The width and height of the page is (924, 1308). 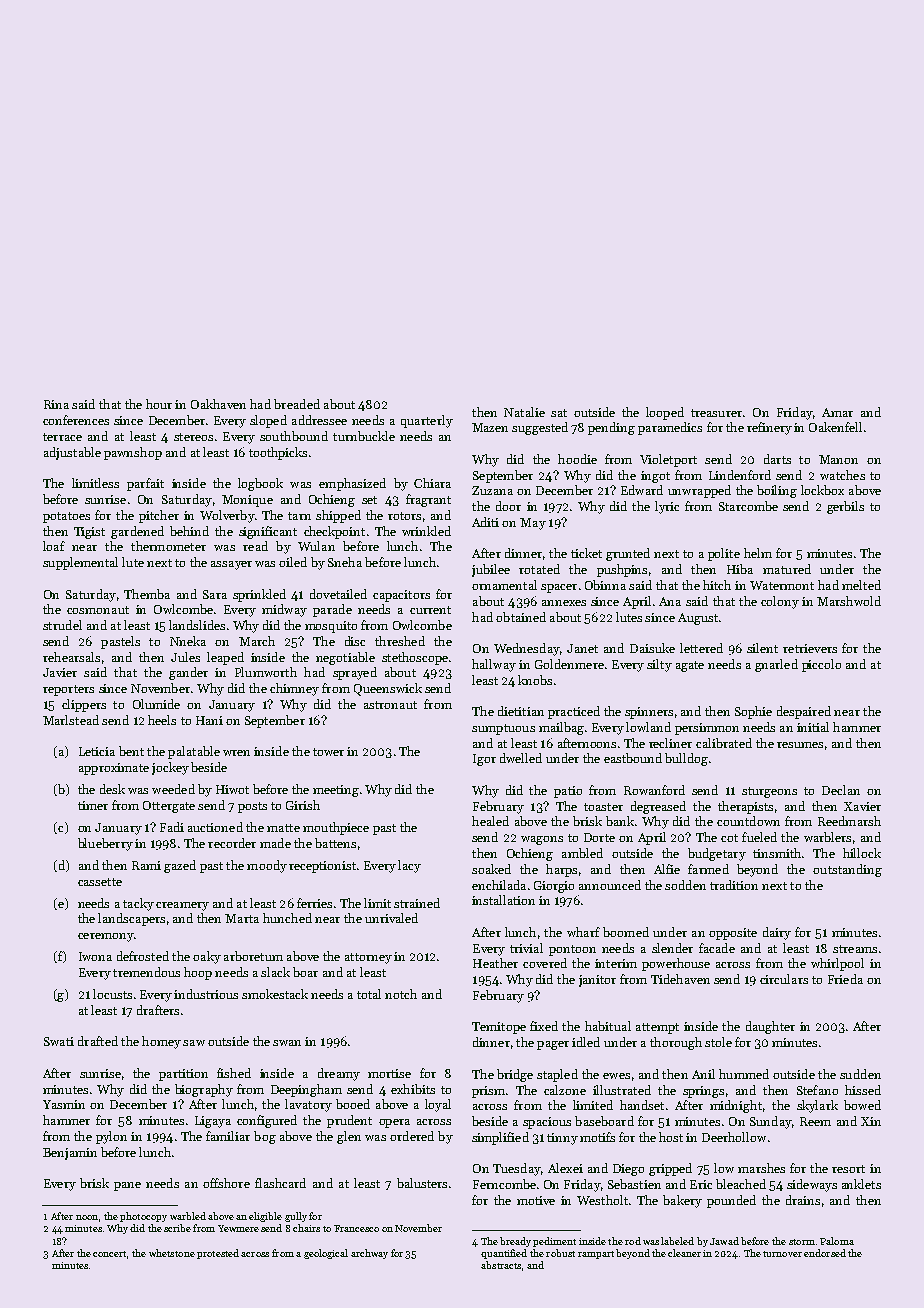 I want to click on Nneka, so click(x=188, y=641).
